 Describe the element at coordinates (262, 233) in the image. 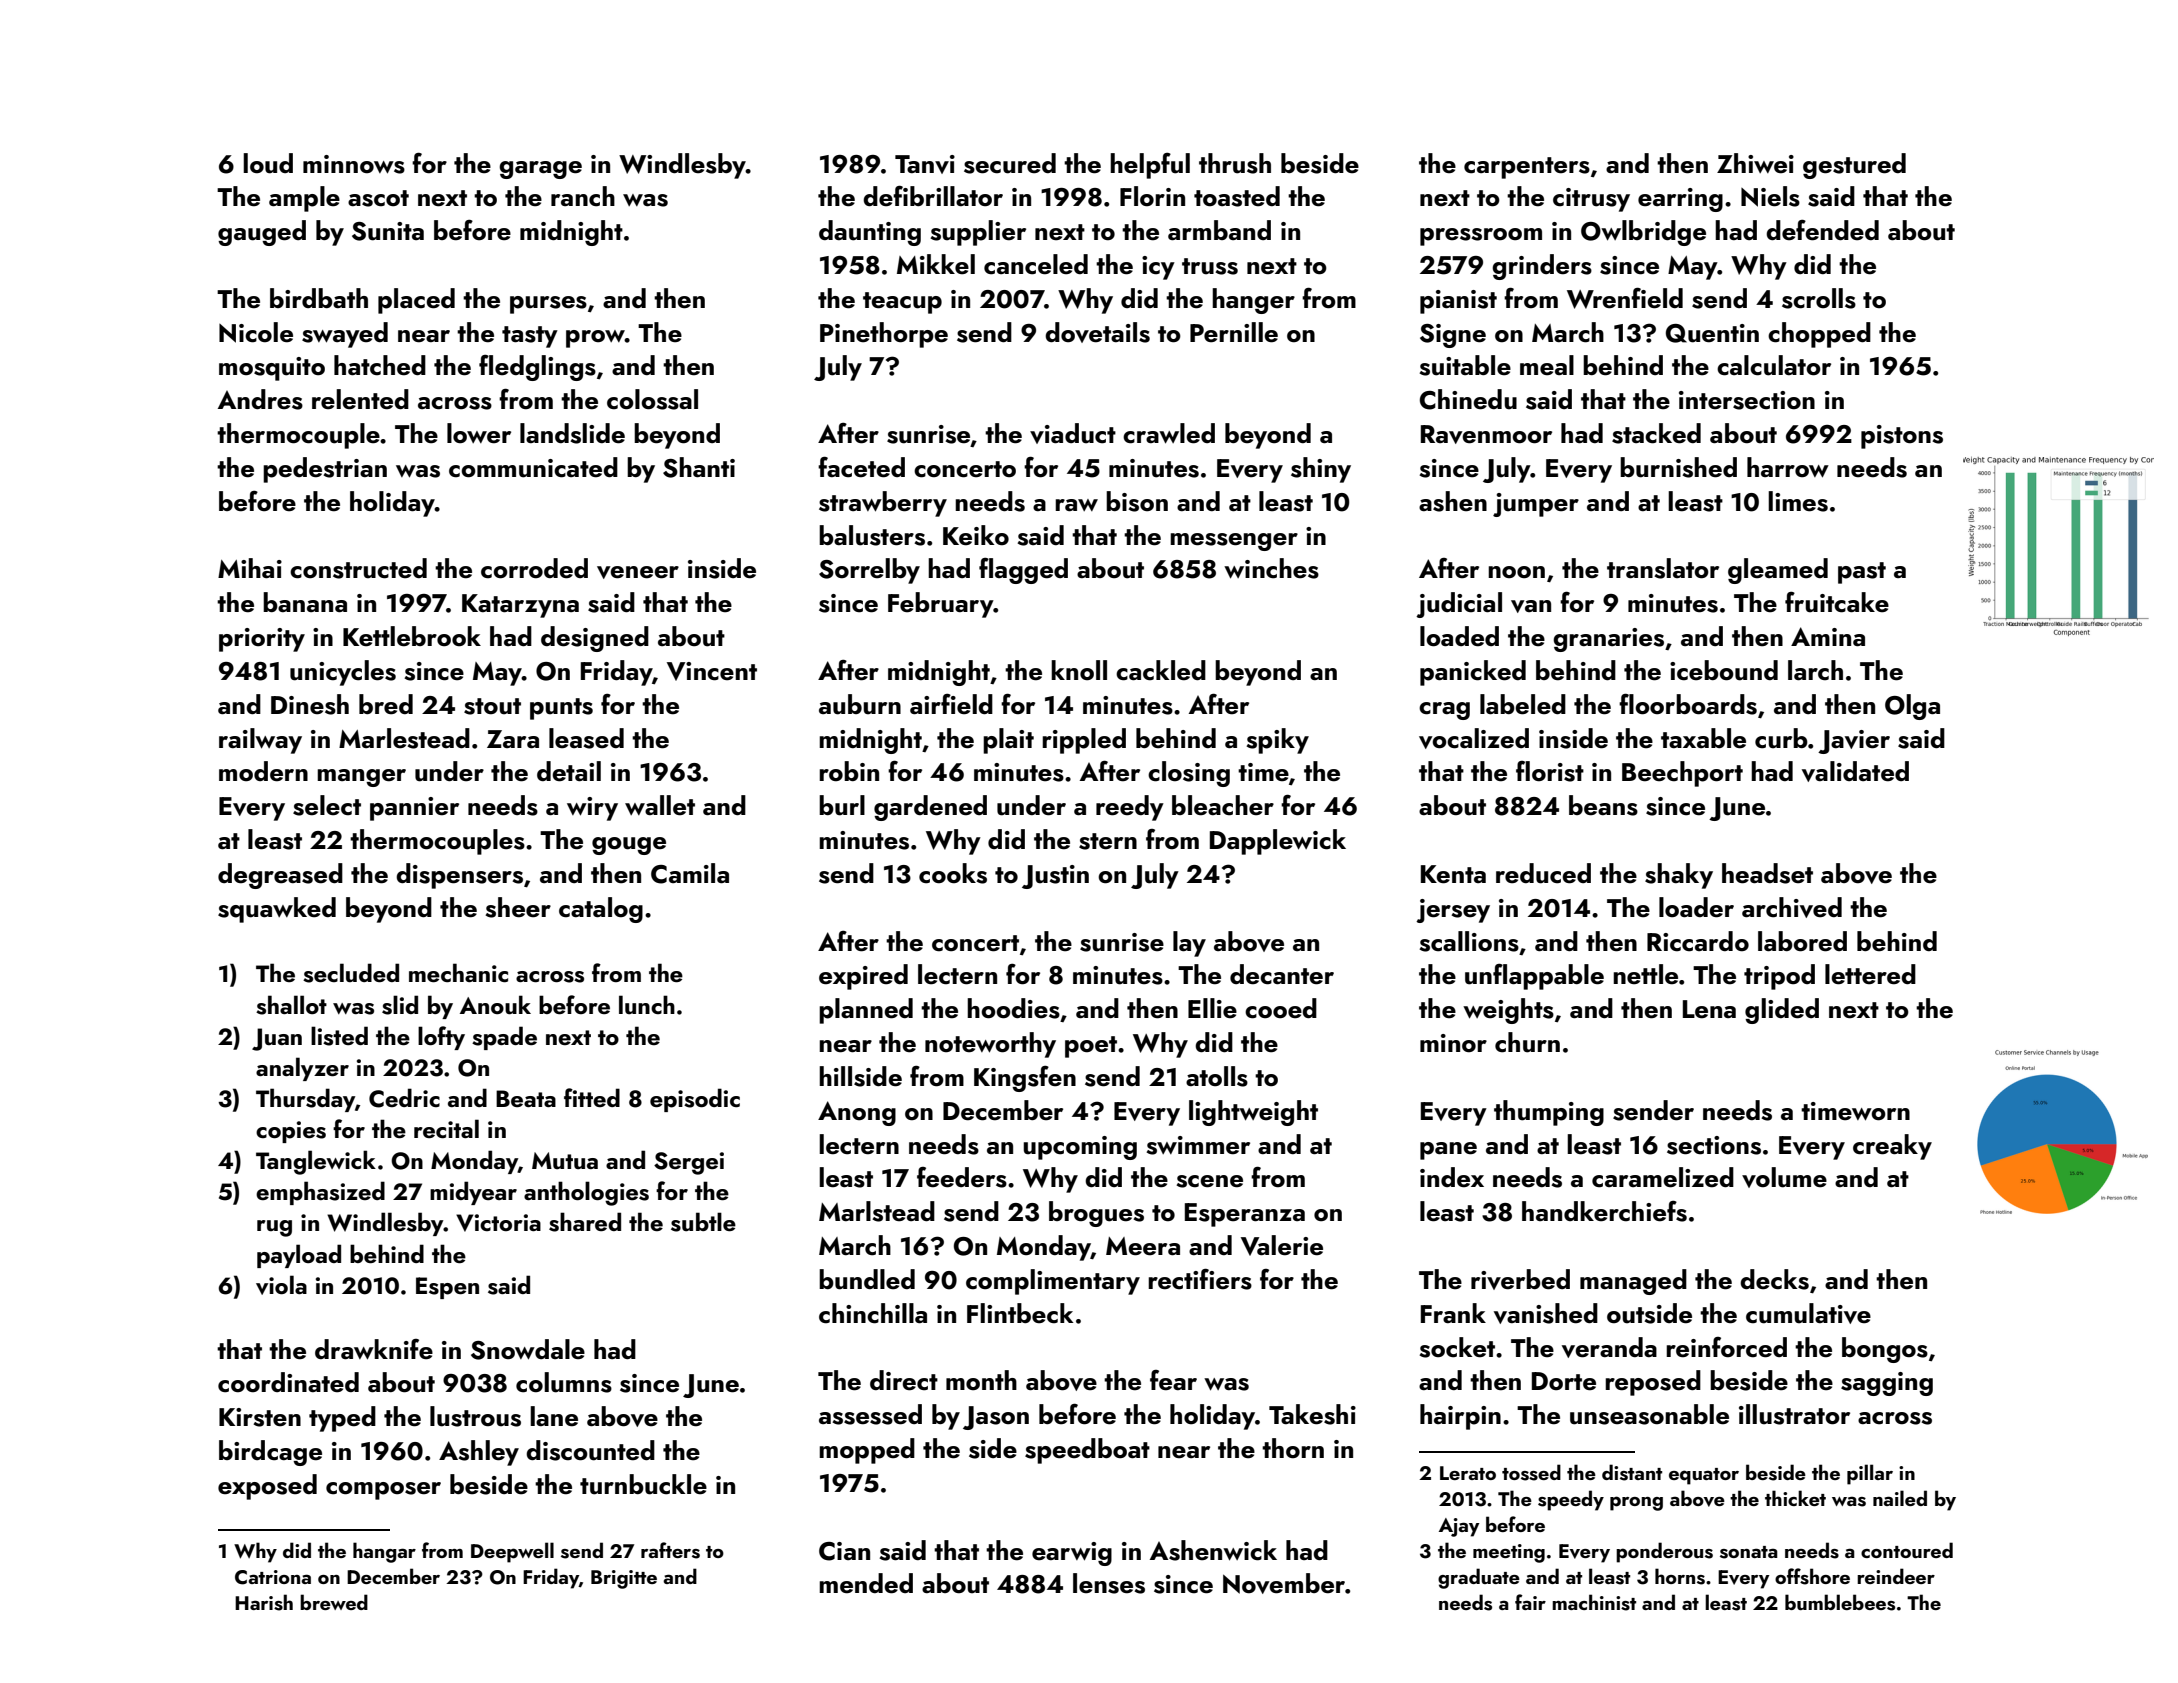

I see `gauged` at that location.
